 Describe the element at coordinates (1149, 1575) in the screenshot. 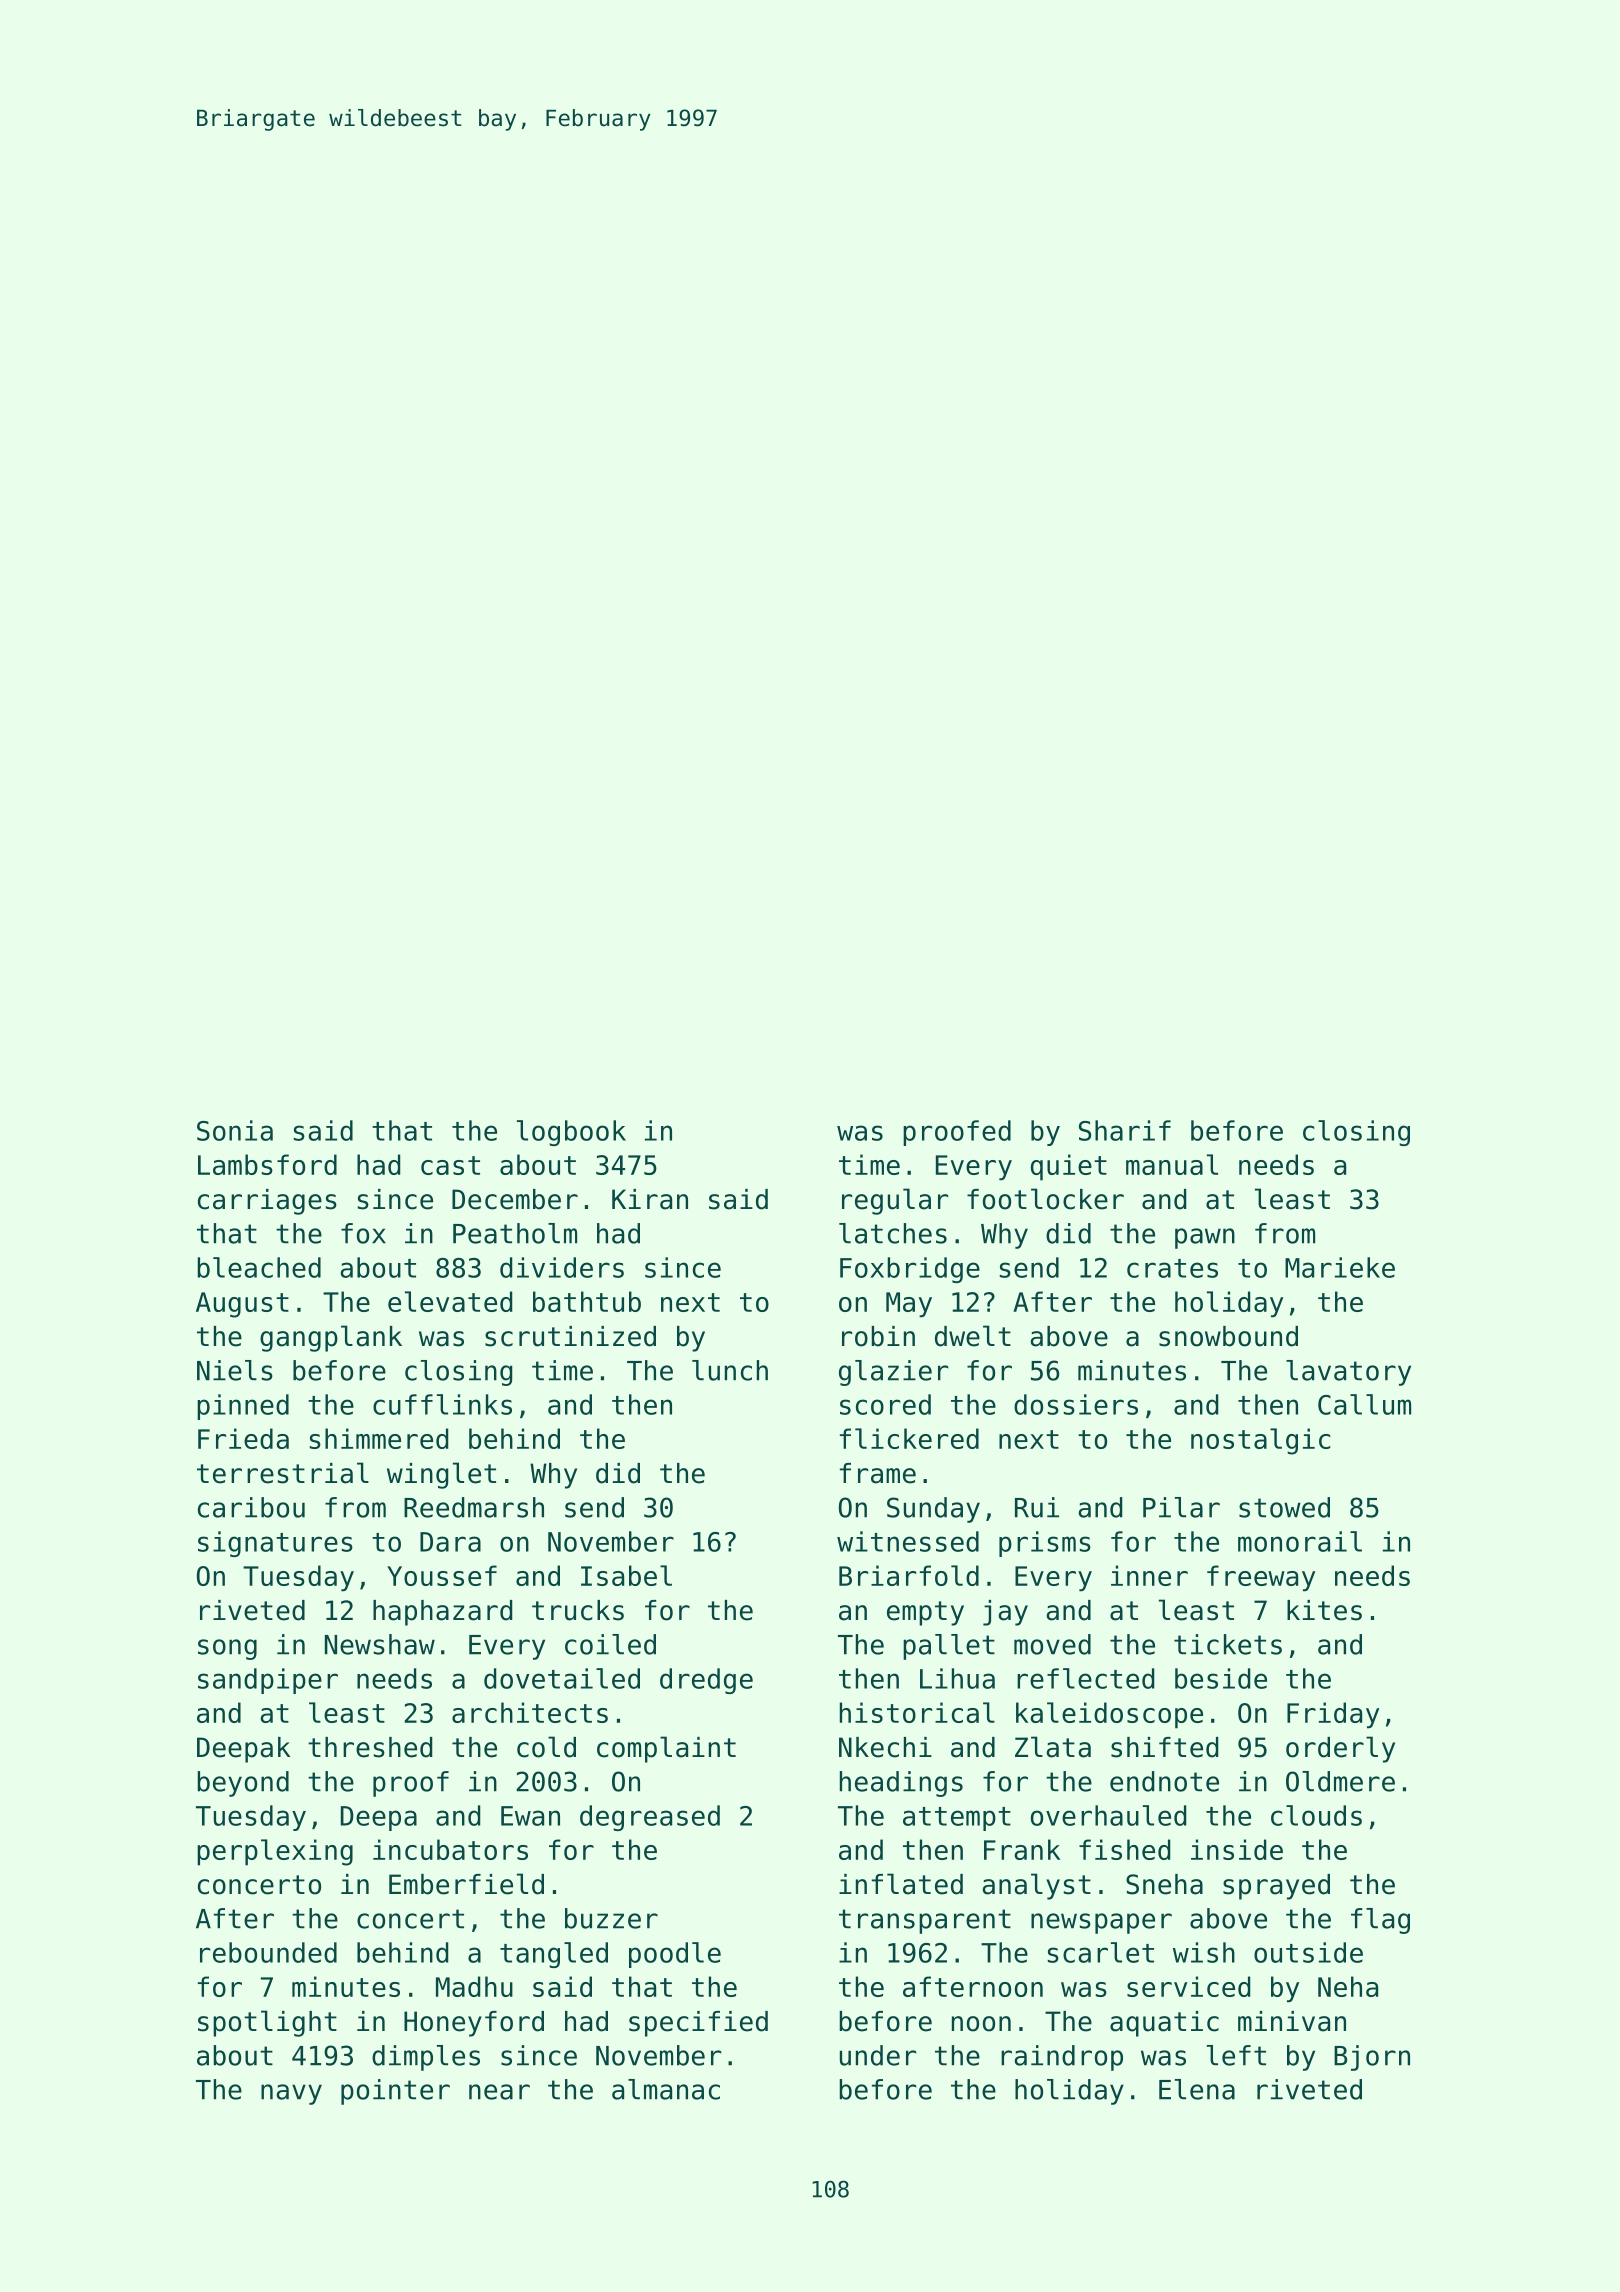

I see `inner` at that location.
